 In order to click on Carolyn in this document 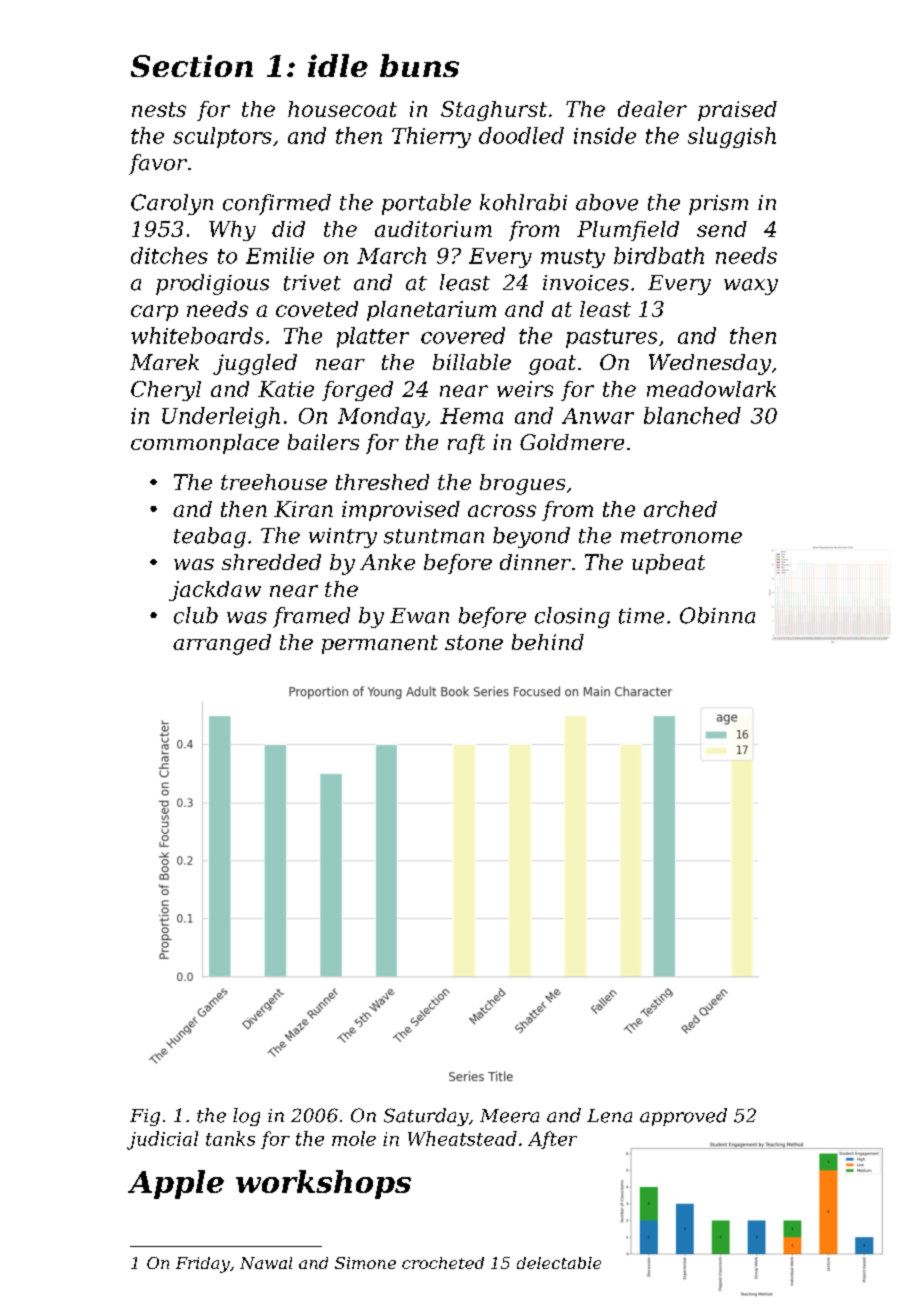, I will do `click(172, 204)`.
